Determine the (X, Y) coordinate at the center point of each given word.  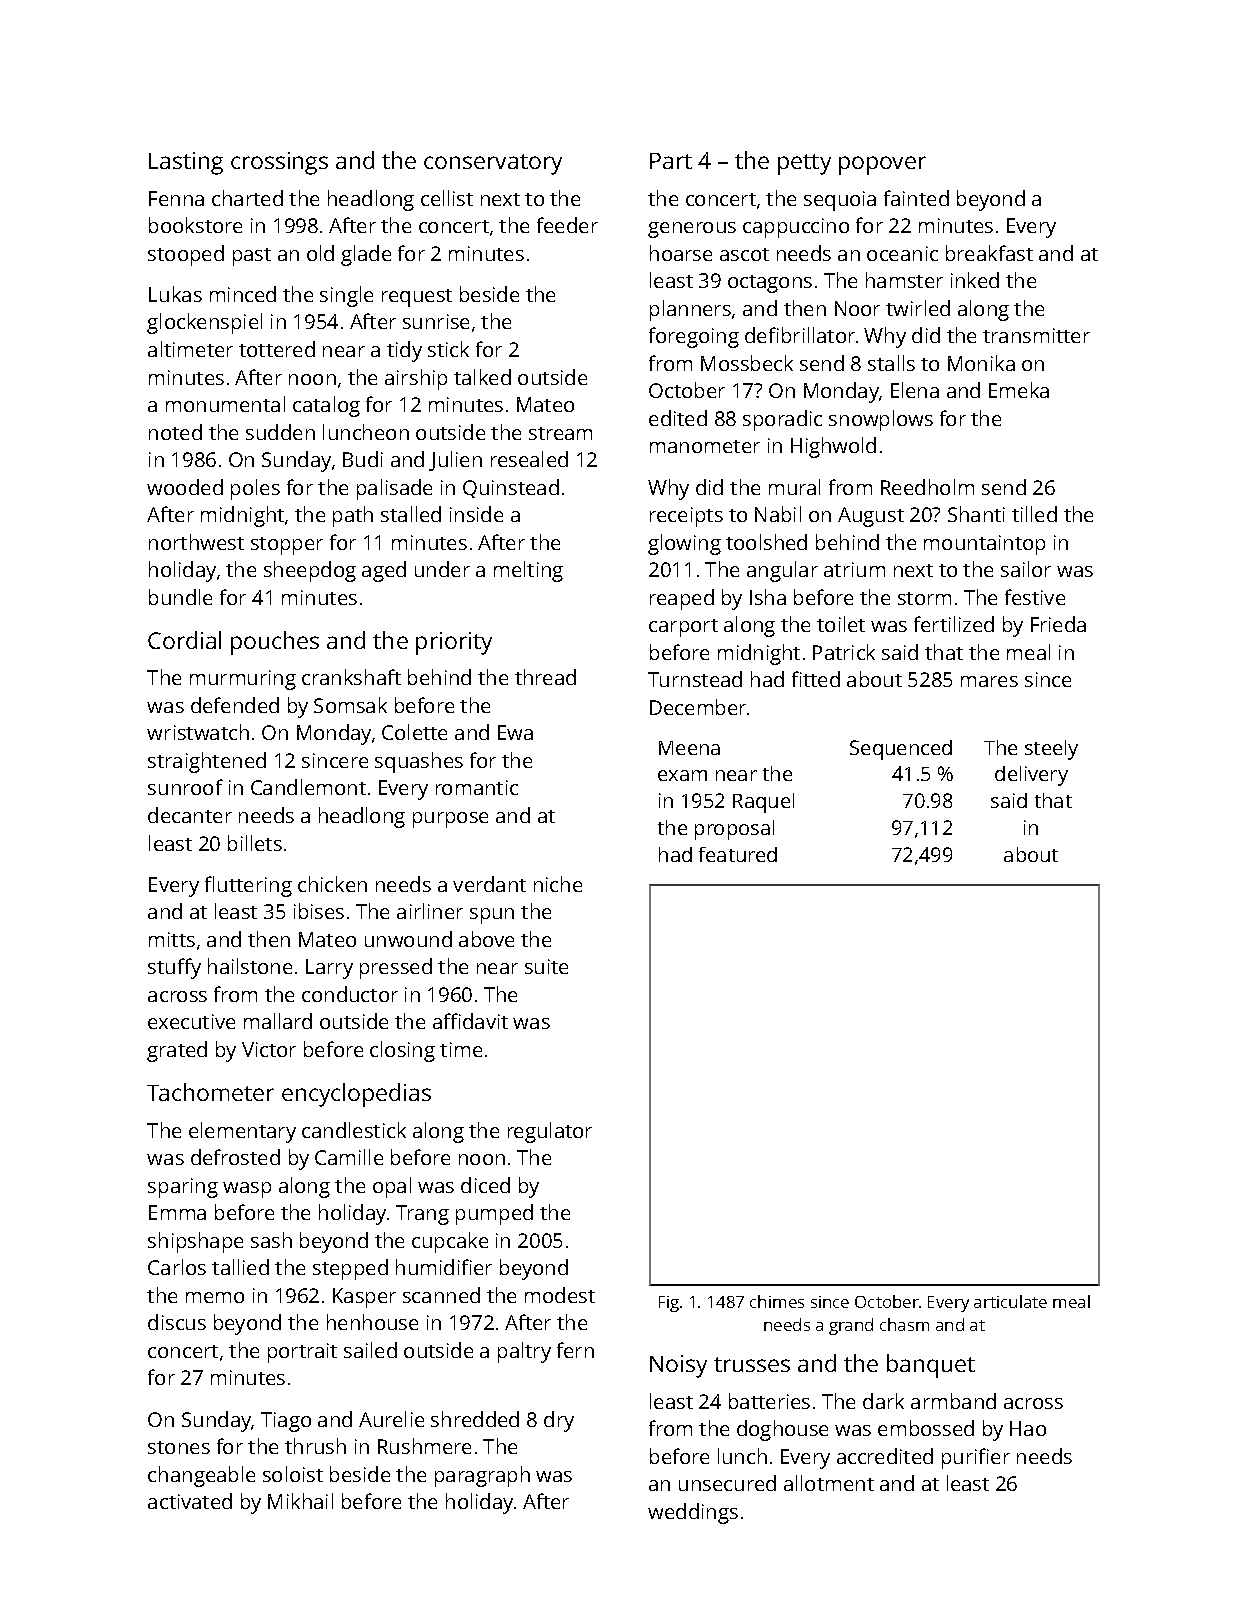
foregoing (694, 337)
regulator (550, 1132)
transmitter (1036, 335)
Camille (349, 1157)
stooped (186, 255)
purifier (976, 1458)
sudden (280, 432)
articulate (1010, 1301)
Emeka (1019, 390)
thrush (315, 1446)
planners (690, 310)
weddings (693, 1513)
